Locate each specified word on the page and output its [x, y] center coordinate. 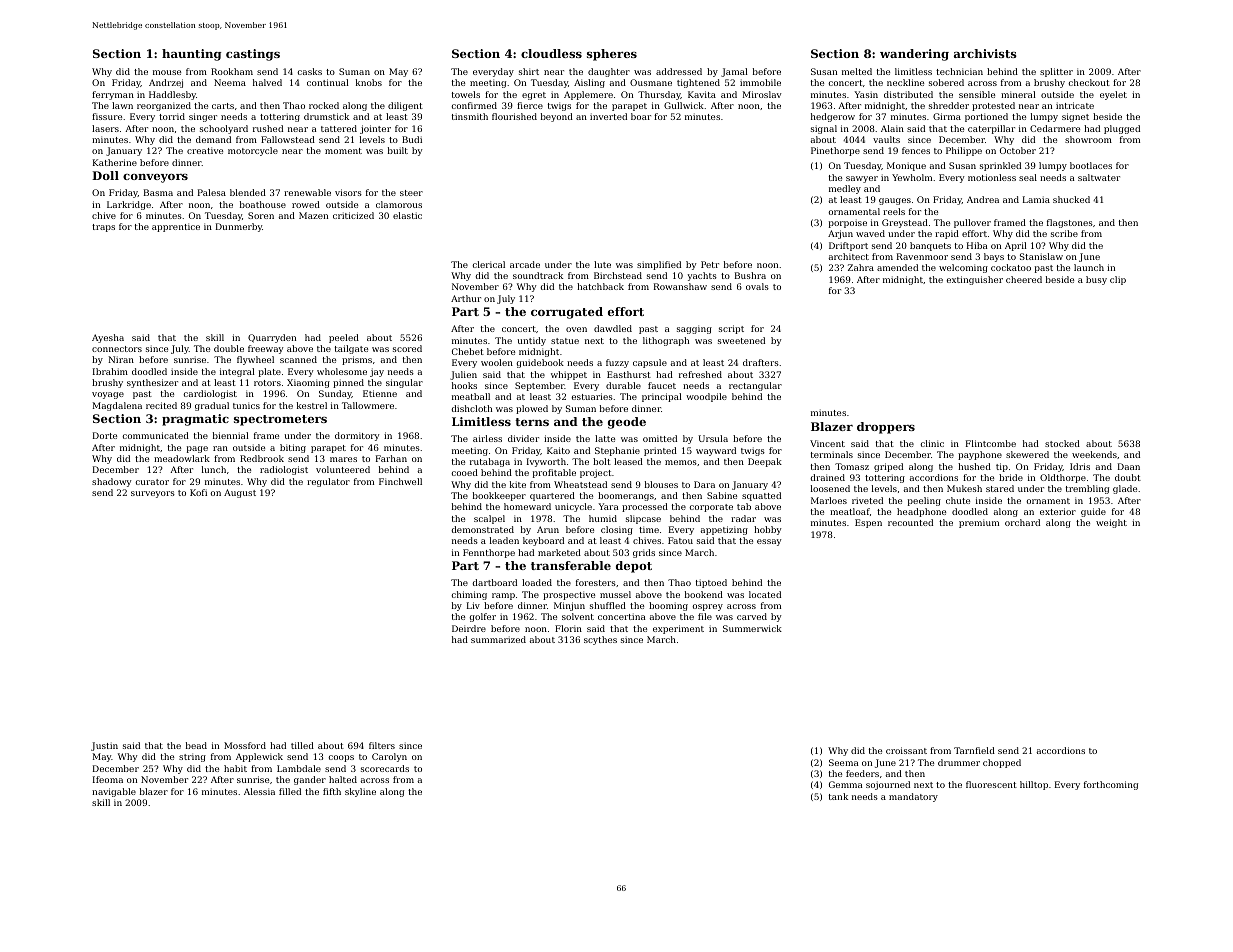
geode [627, 423]
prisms [357, 360]
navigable [114, 792]
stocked [1062, 443]
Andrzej [166, 83]
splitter [1056, 72]
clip [1118, 280]
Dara [704, 484]
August [240, 493]
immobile [760, 82]
